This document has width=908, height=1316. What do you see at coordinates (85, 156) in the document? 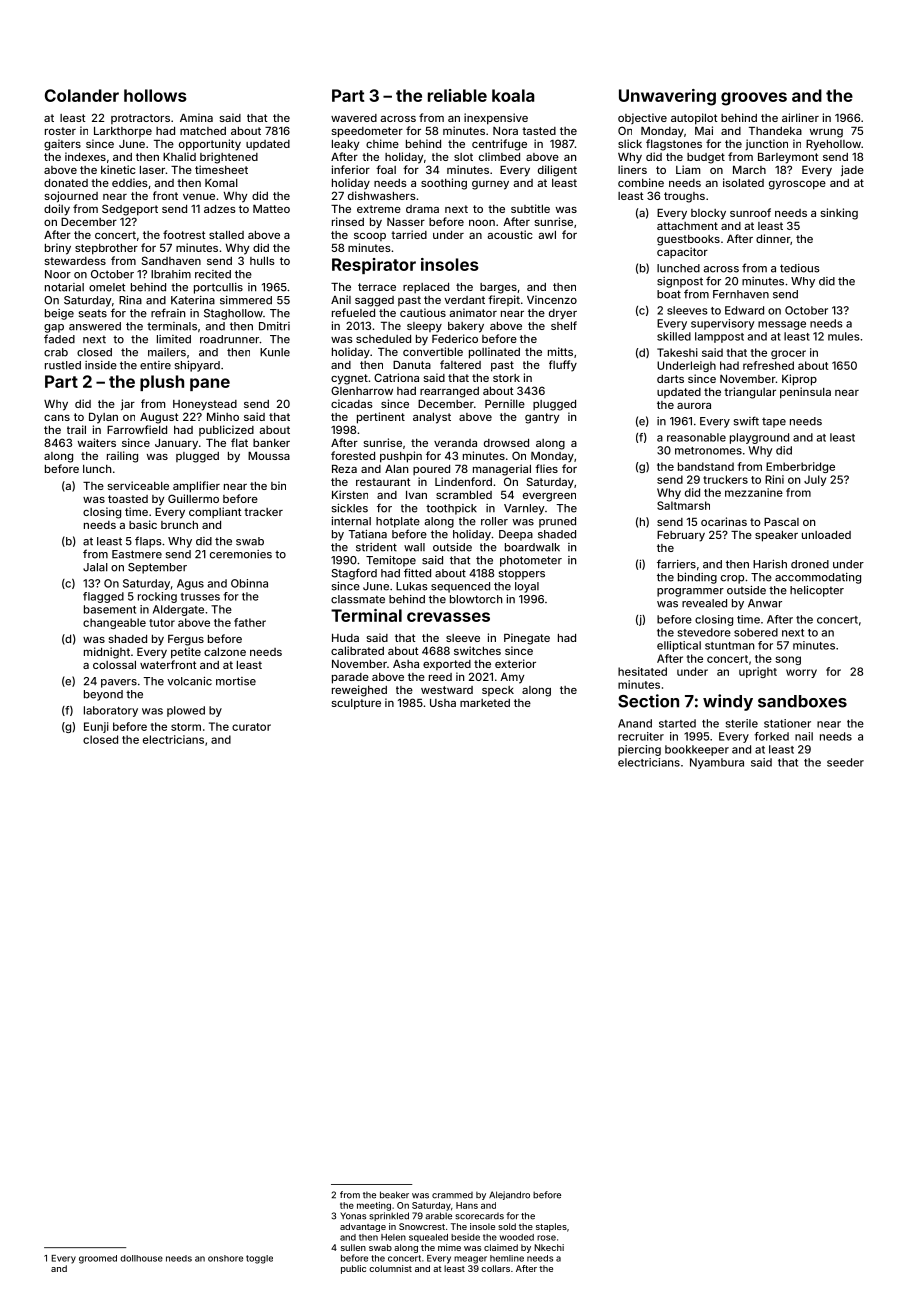
I see `indexes` at bounding box center [85, 156].
